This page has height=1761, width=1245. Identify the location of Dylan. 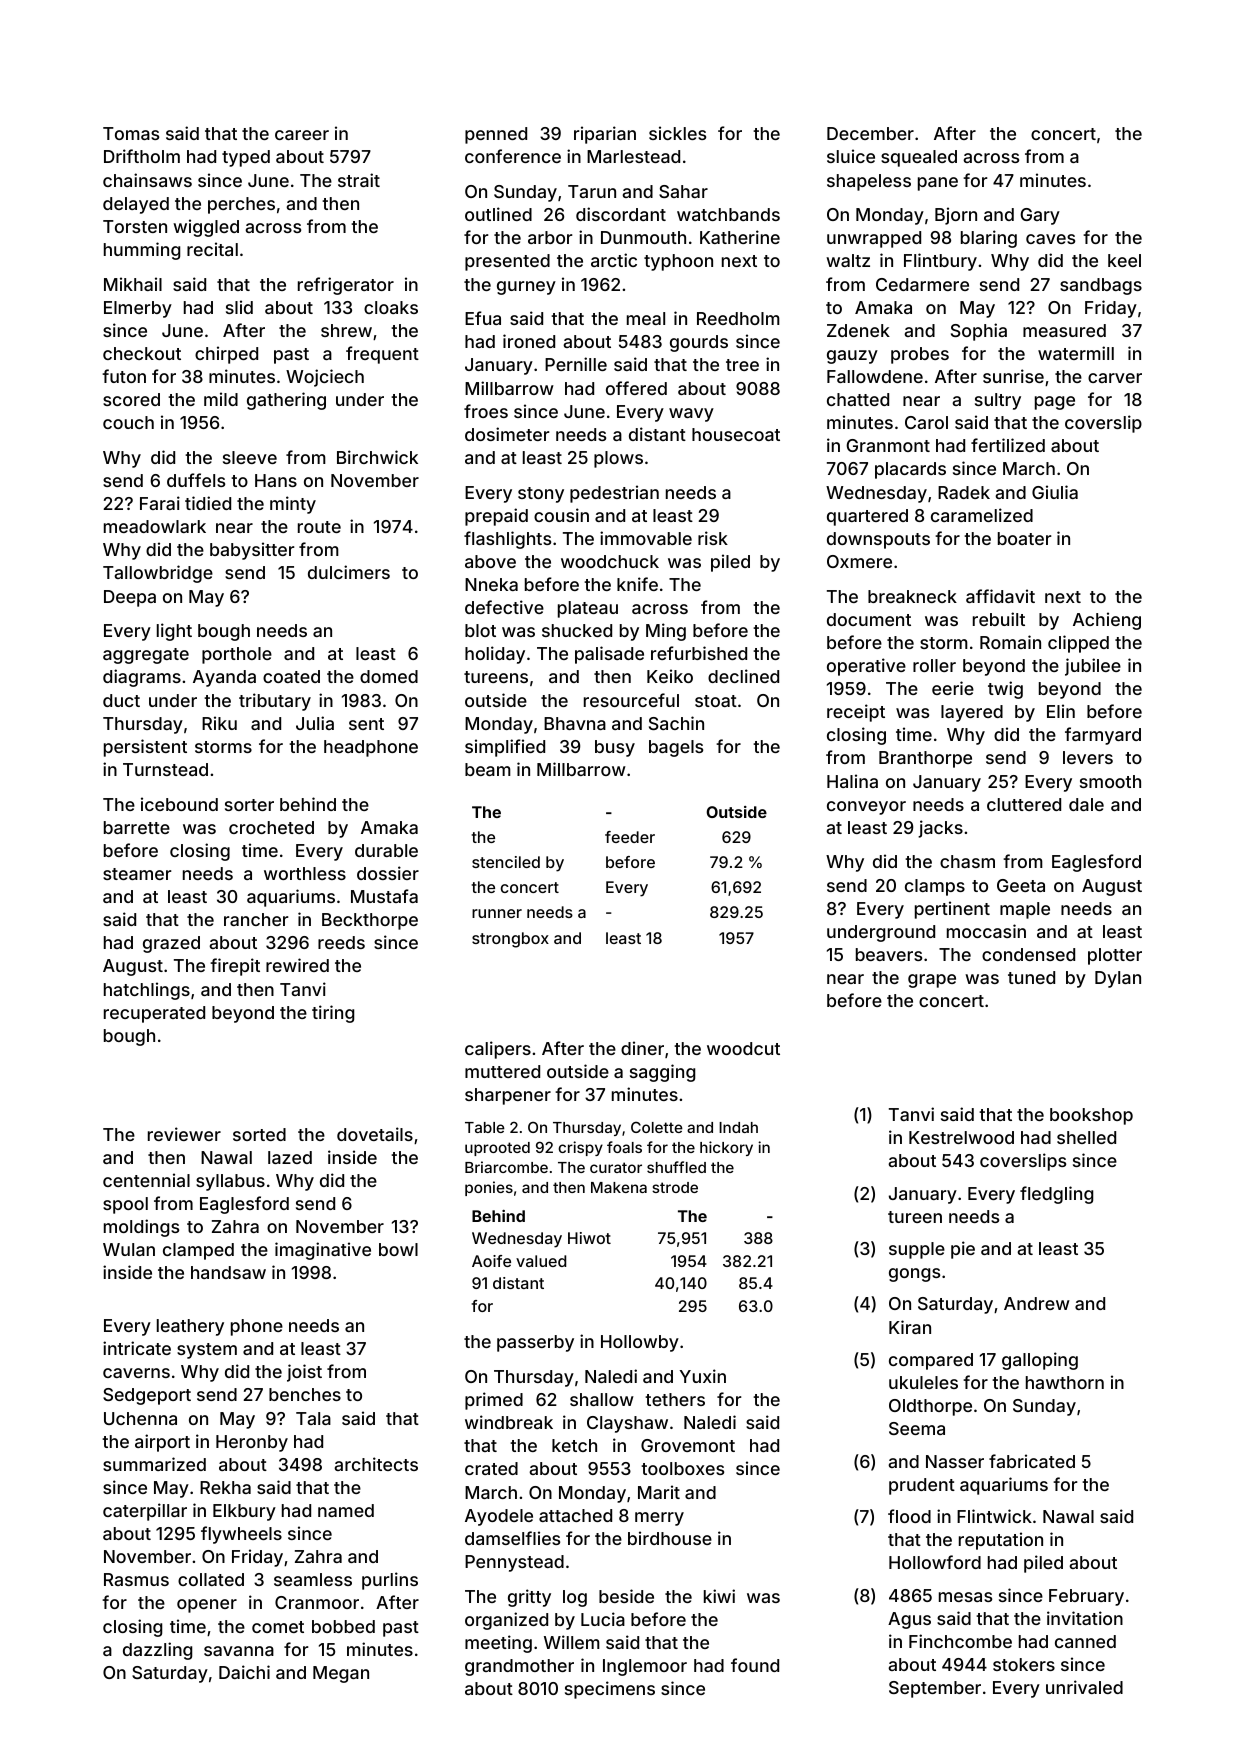
(1118, 979).
